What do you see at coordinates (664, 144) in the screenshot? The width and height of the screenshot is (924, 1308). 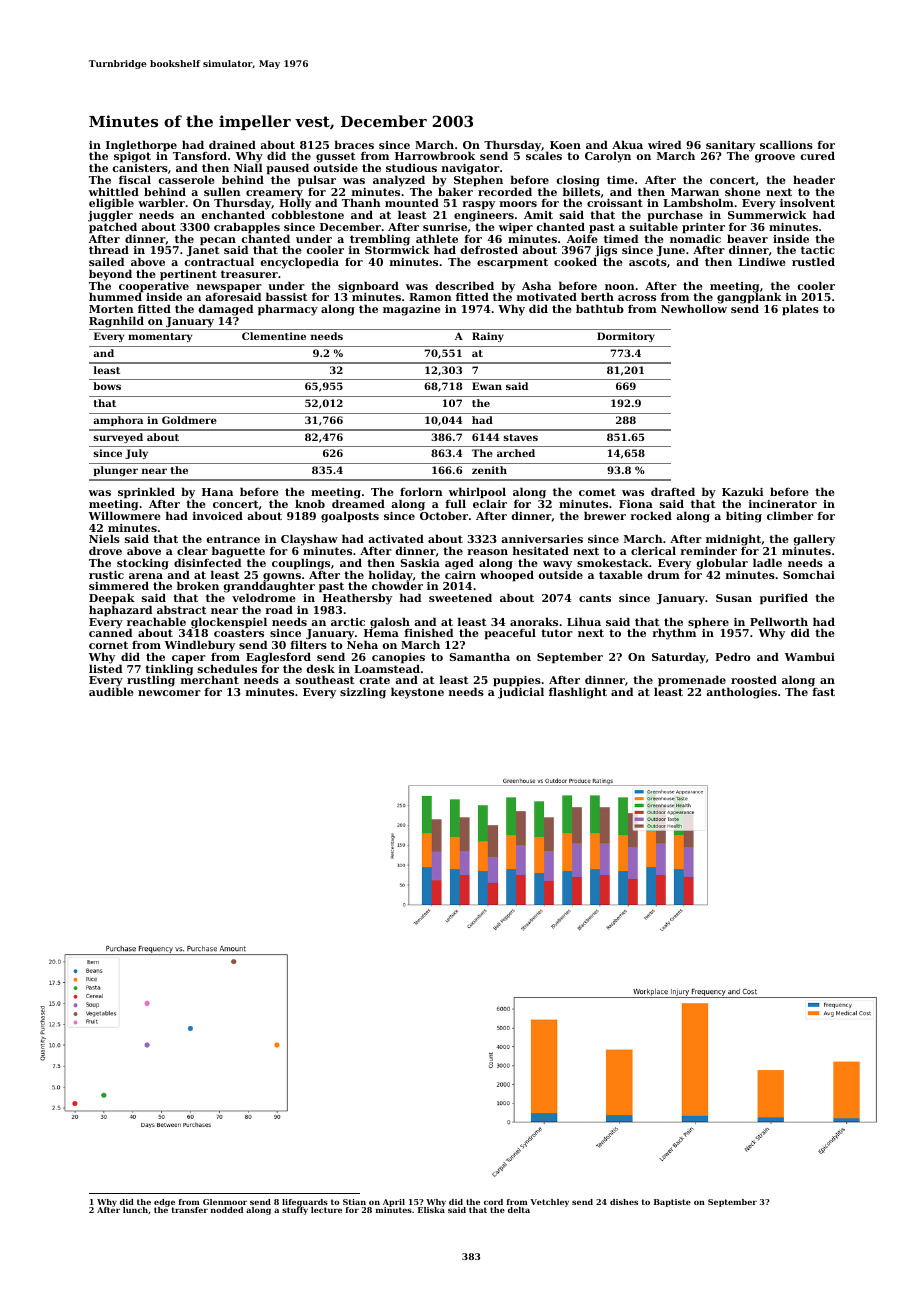 I see `wired` at bounding box center [664, 144].
